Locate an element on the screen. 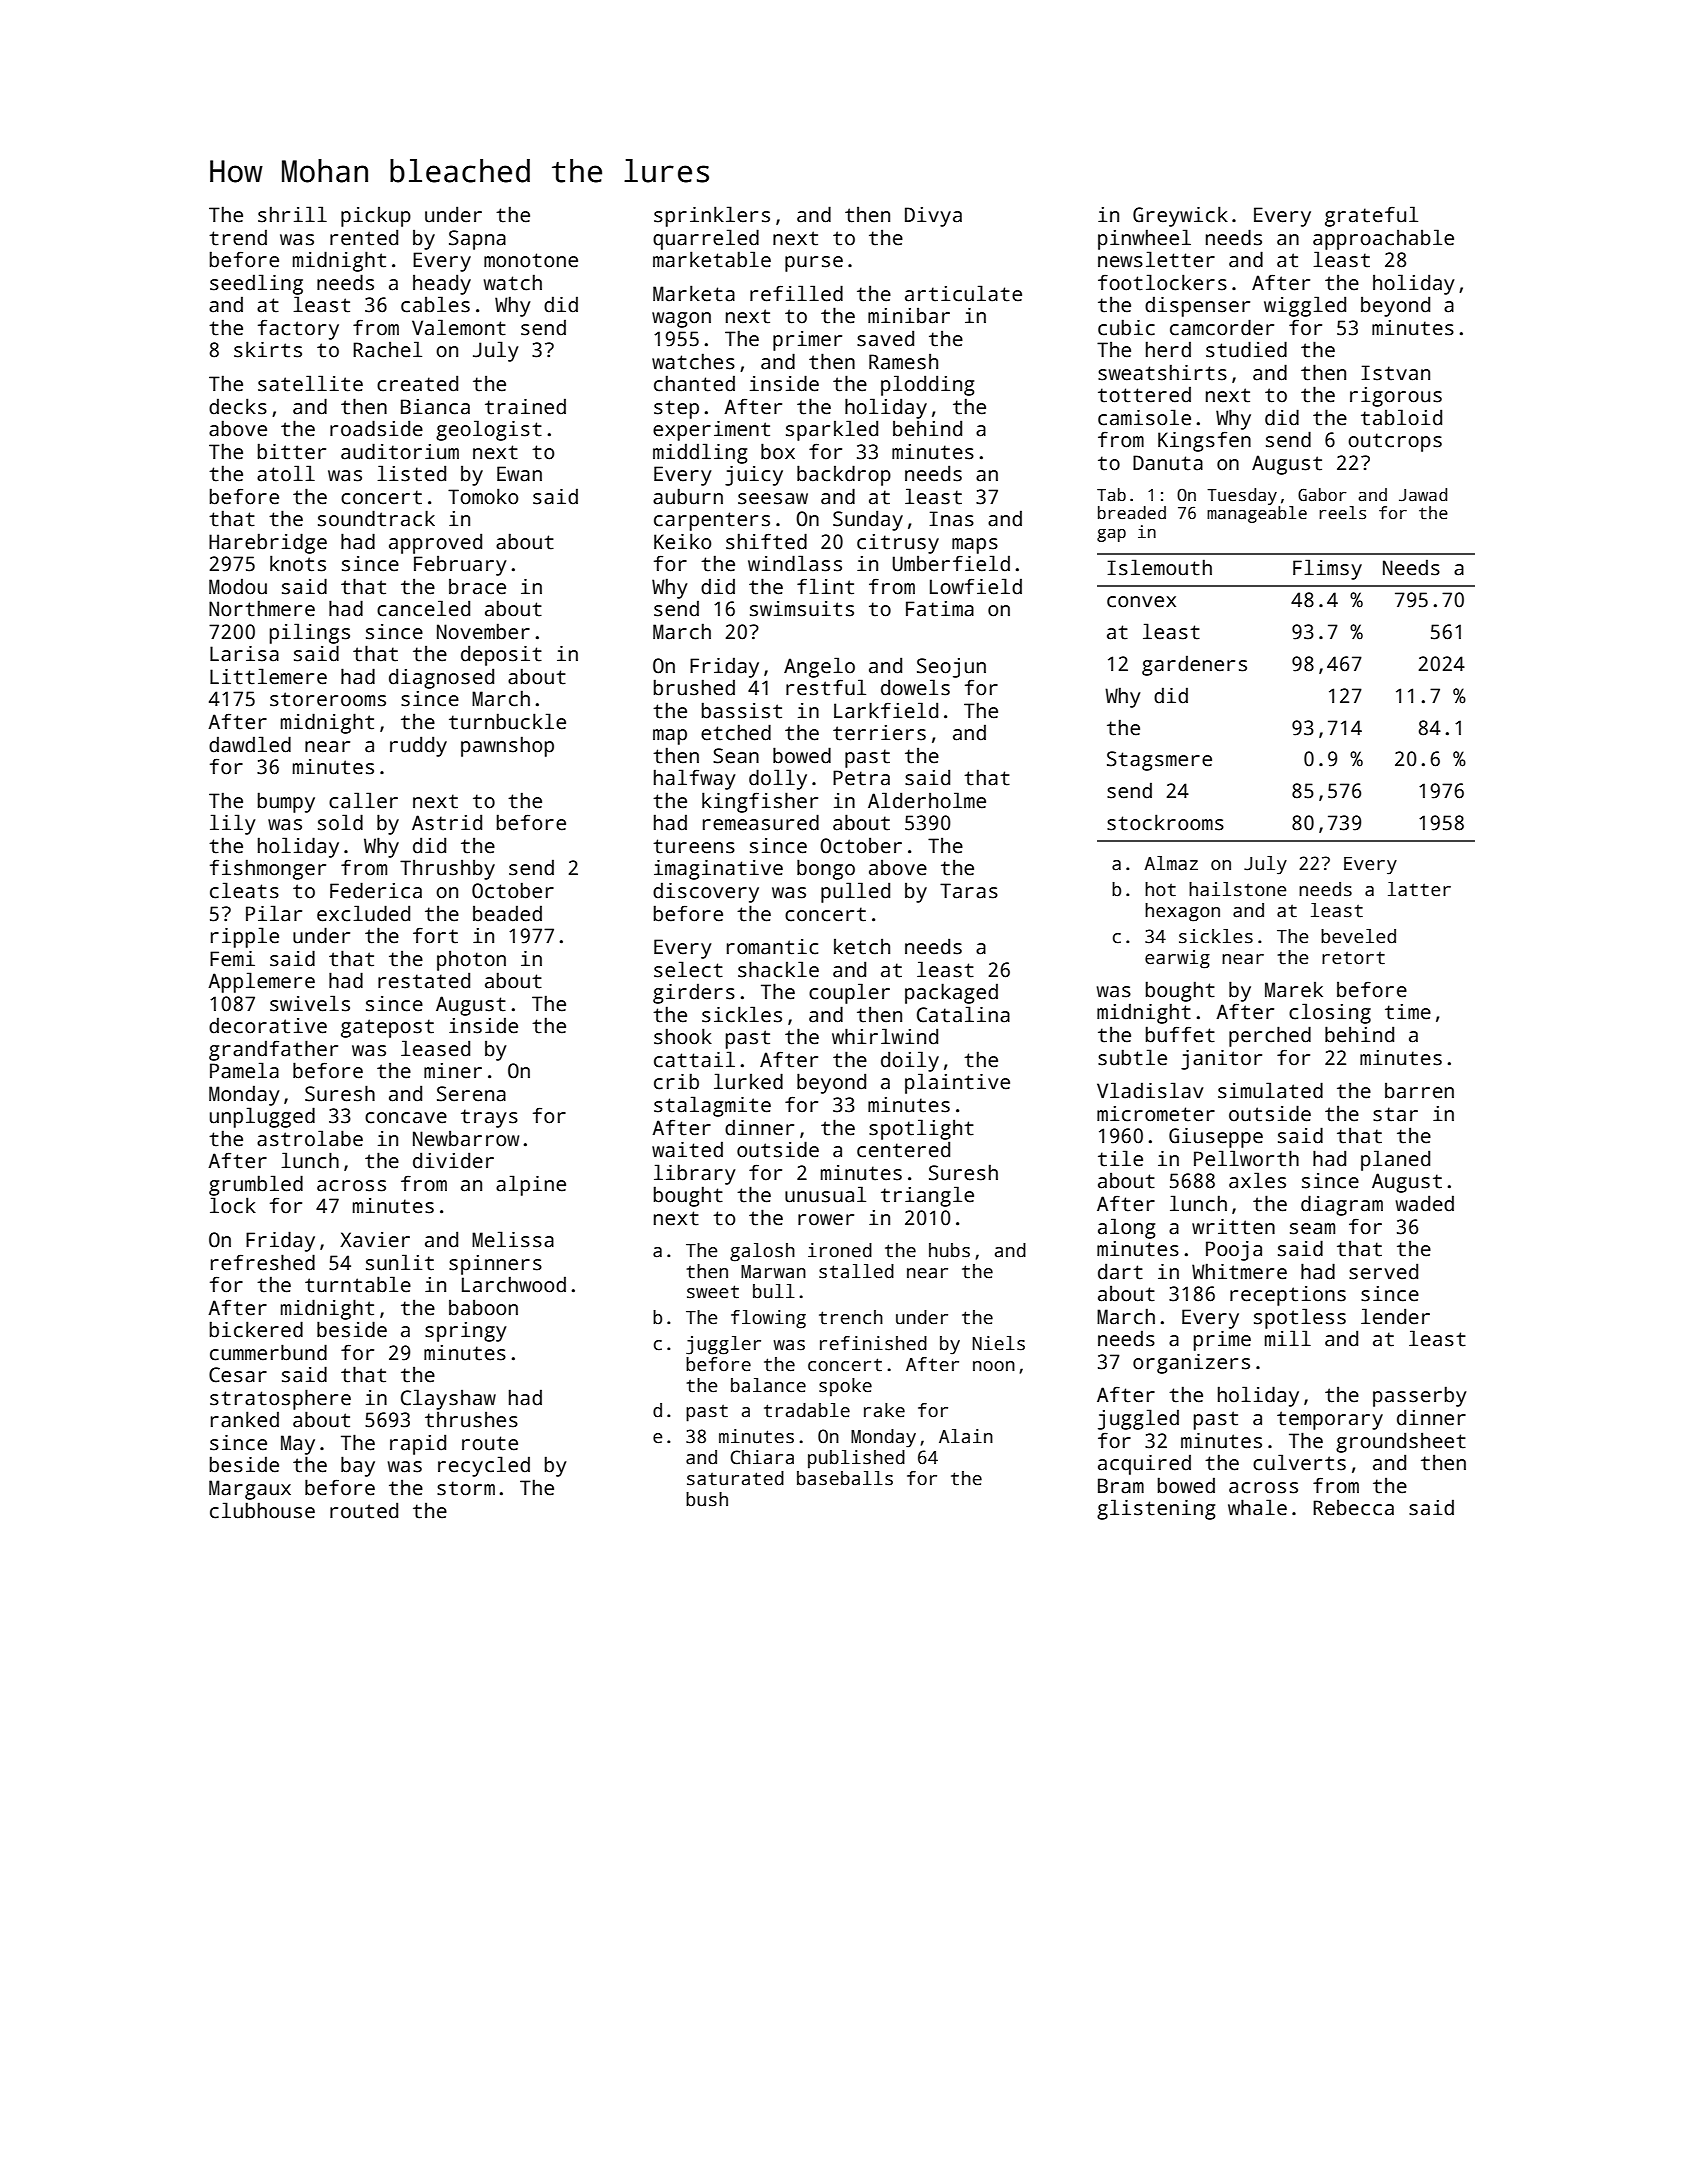 The image size is (1683, 2178). dowels is located at coordinates (915, 687).
